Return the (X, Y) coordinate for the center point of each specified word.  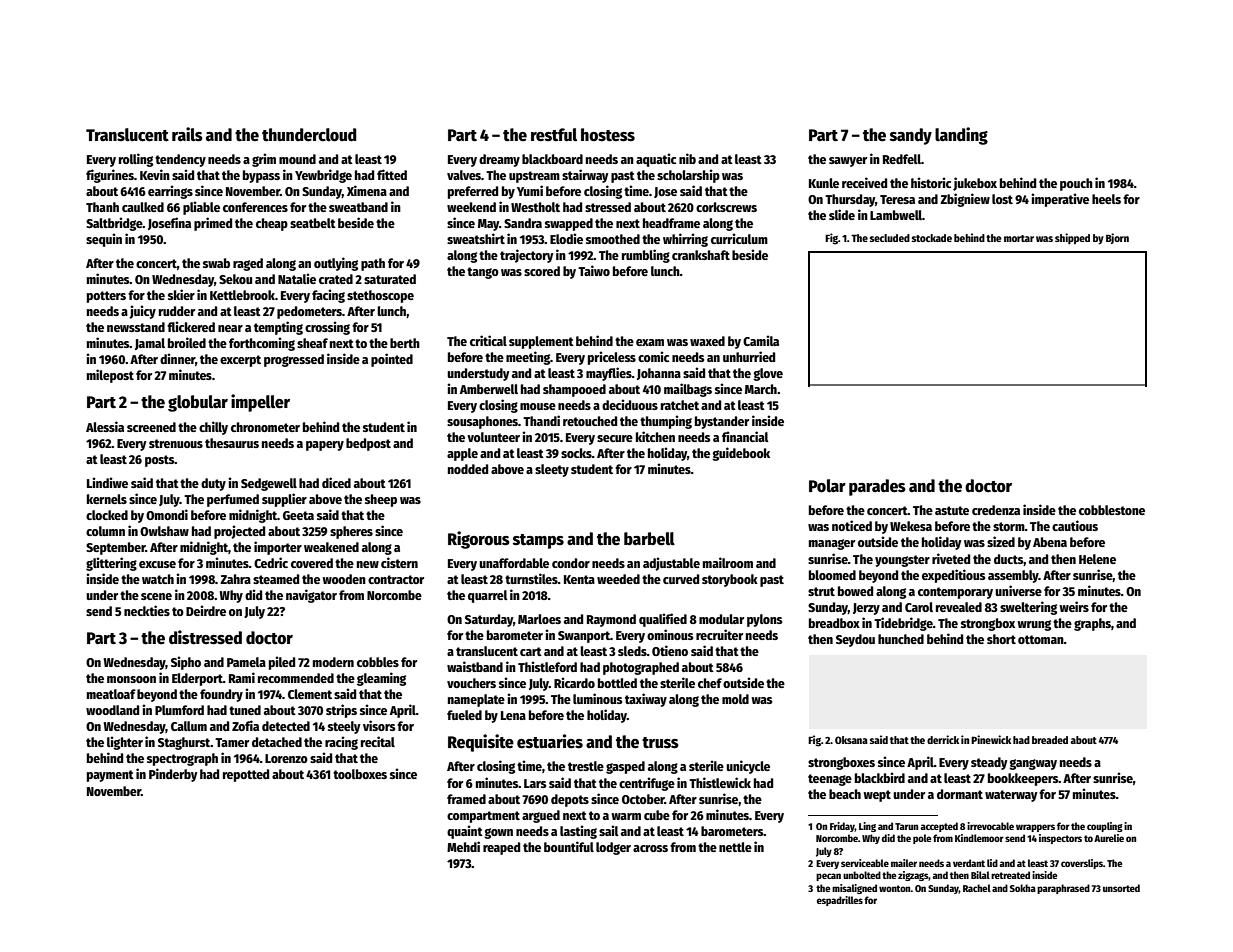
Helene (1097, 559)
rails (187, 134)
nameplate (476, 700)
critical (488, 340)
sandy (911, 136)
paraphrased (1063, 889)
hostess (608, 135)
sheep (381, 500)
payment (110, 776)
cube (657, 815)
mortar (1019, 238)
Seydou (855, 640)
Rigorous (479, 540)
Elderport (197, 679)
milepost (110, 376)
